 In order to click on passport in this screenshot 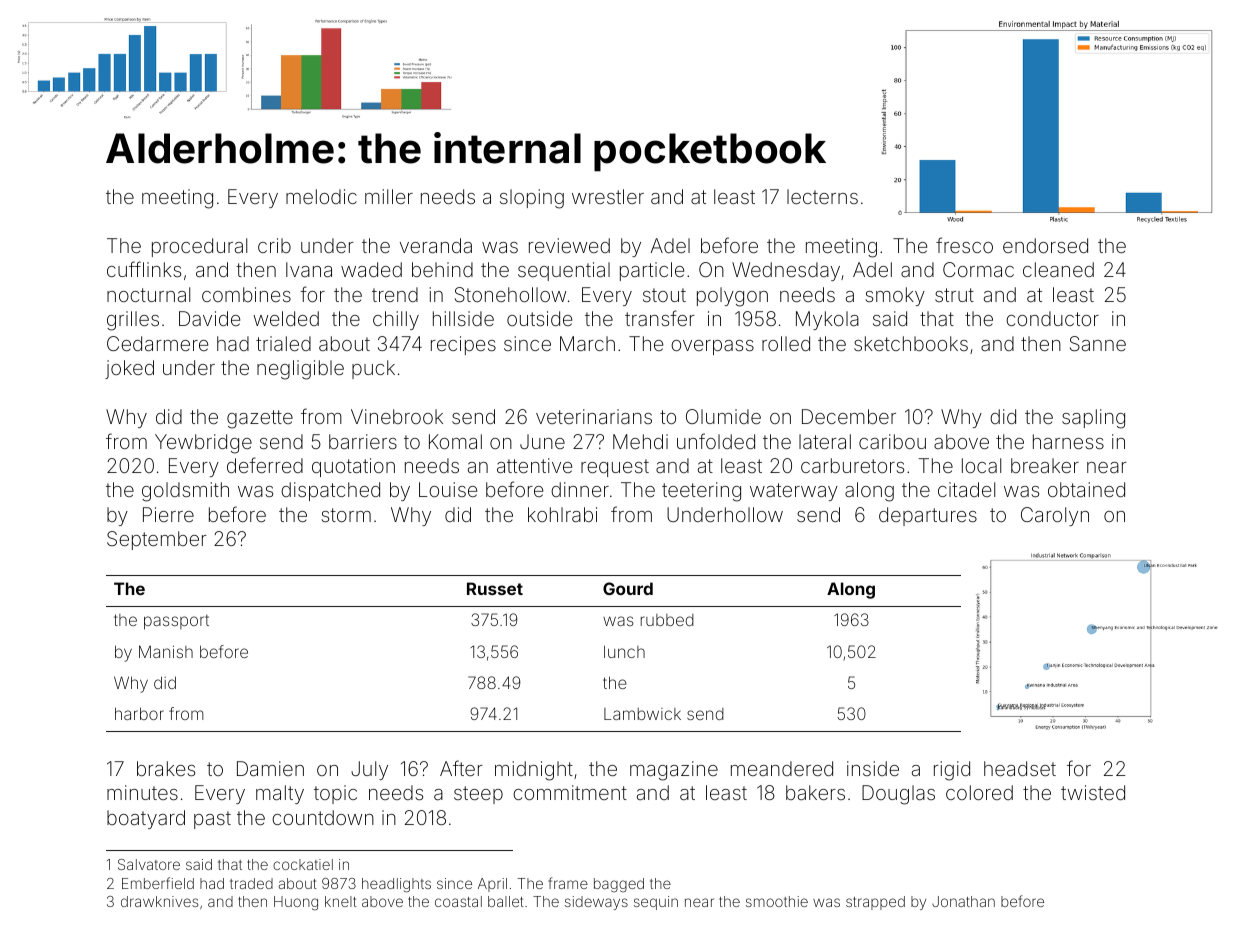, I will do `click(176, 622)`.
